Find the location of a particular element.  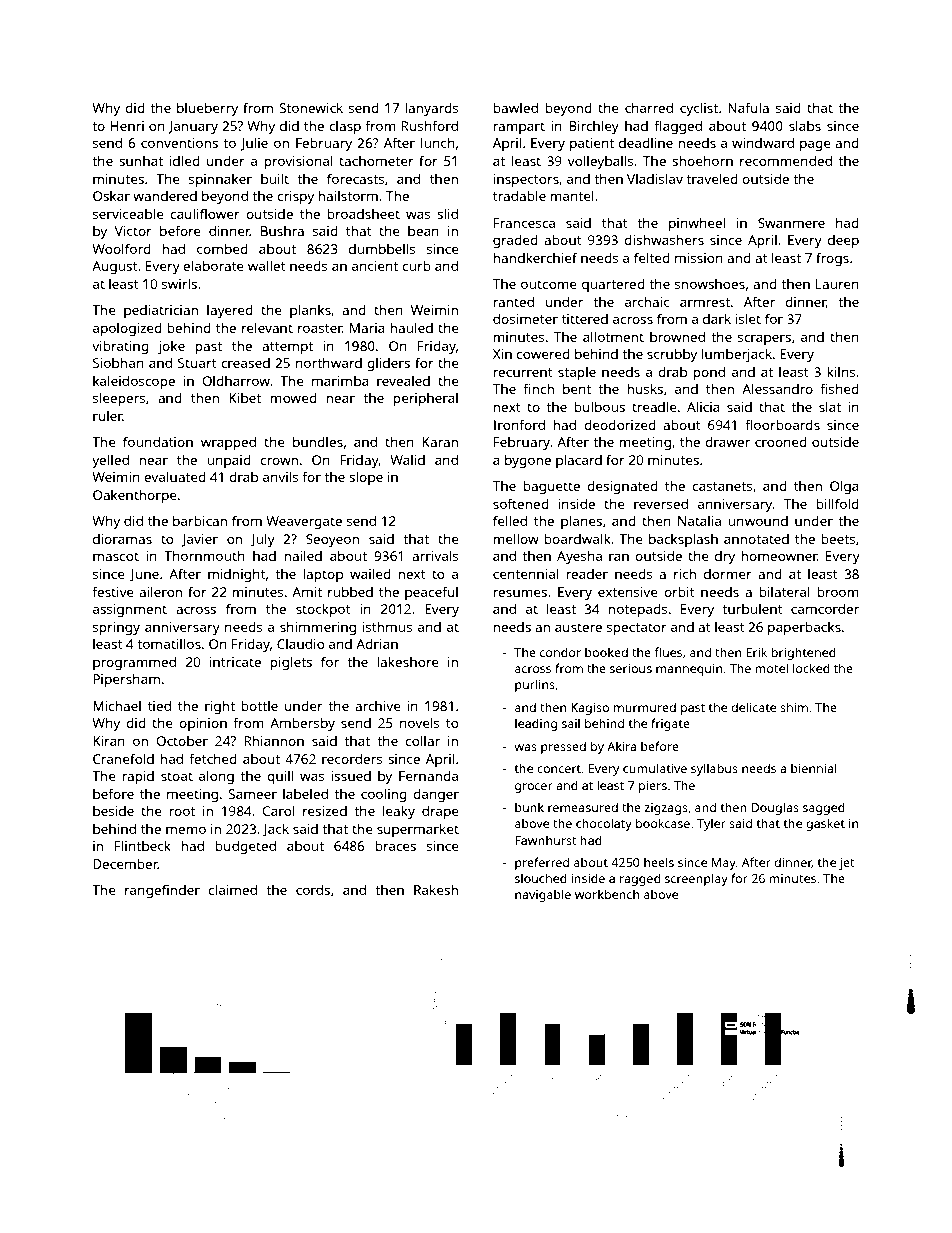

archive is located at coordinates (378, 706).
